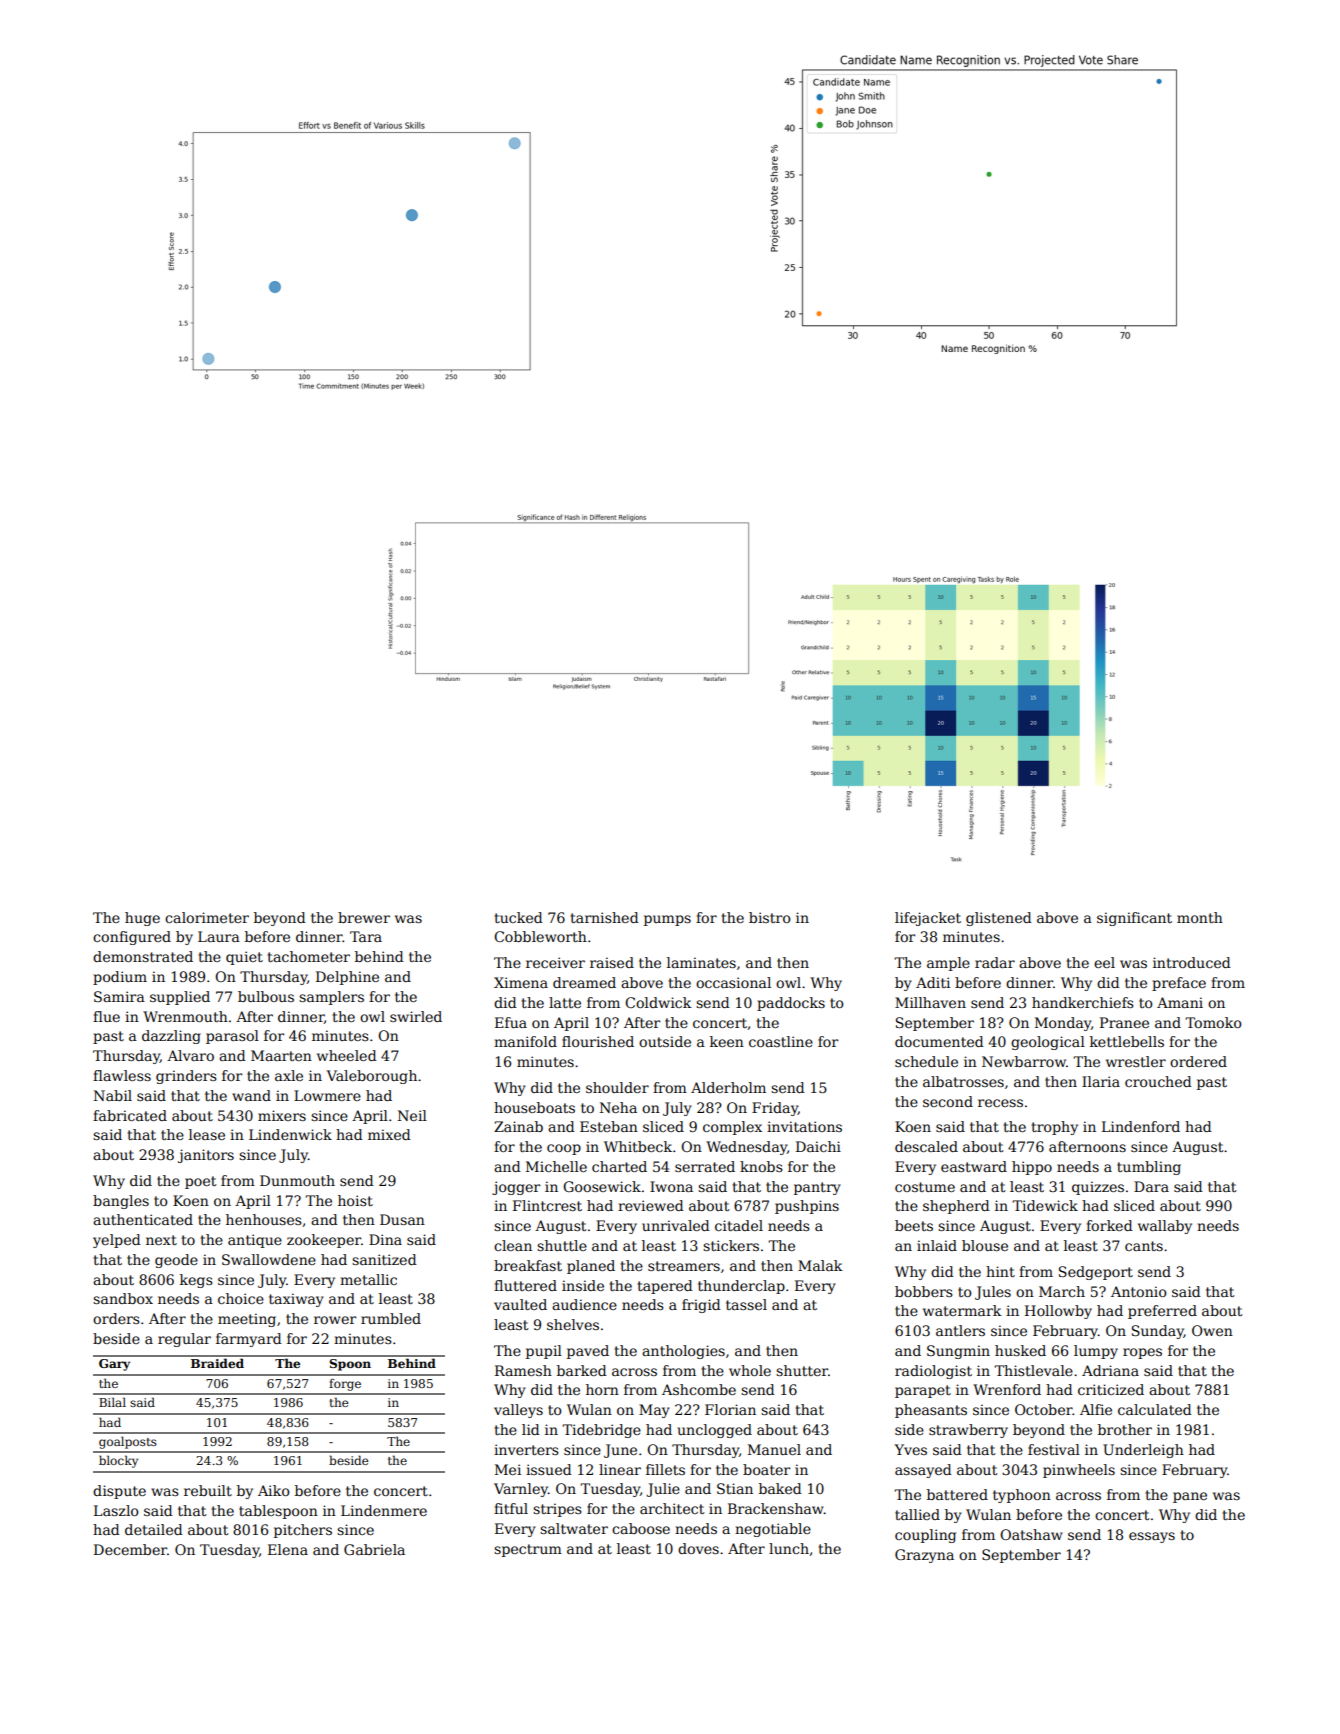 This image has width=1340, height=1734. I want to click on huge, so click(142, 919).
